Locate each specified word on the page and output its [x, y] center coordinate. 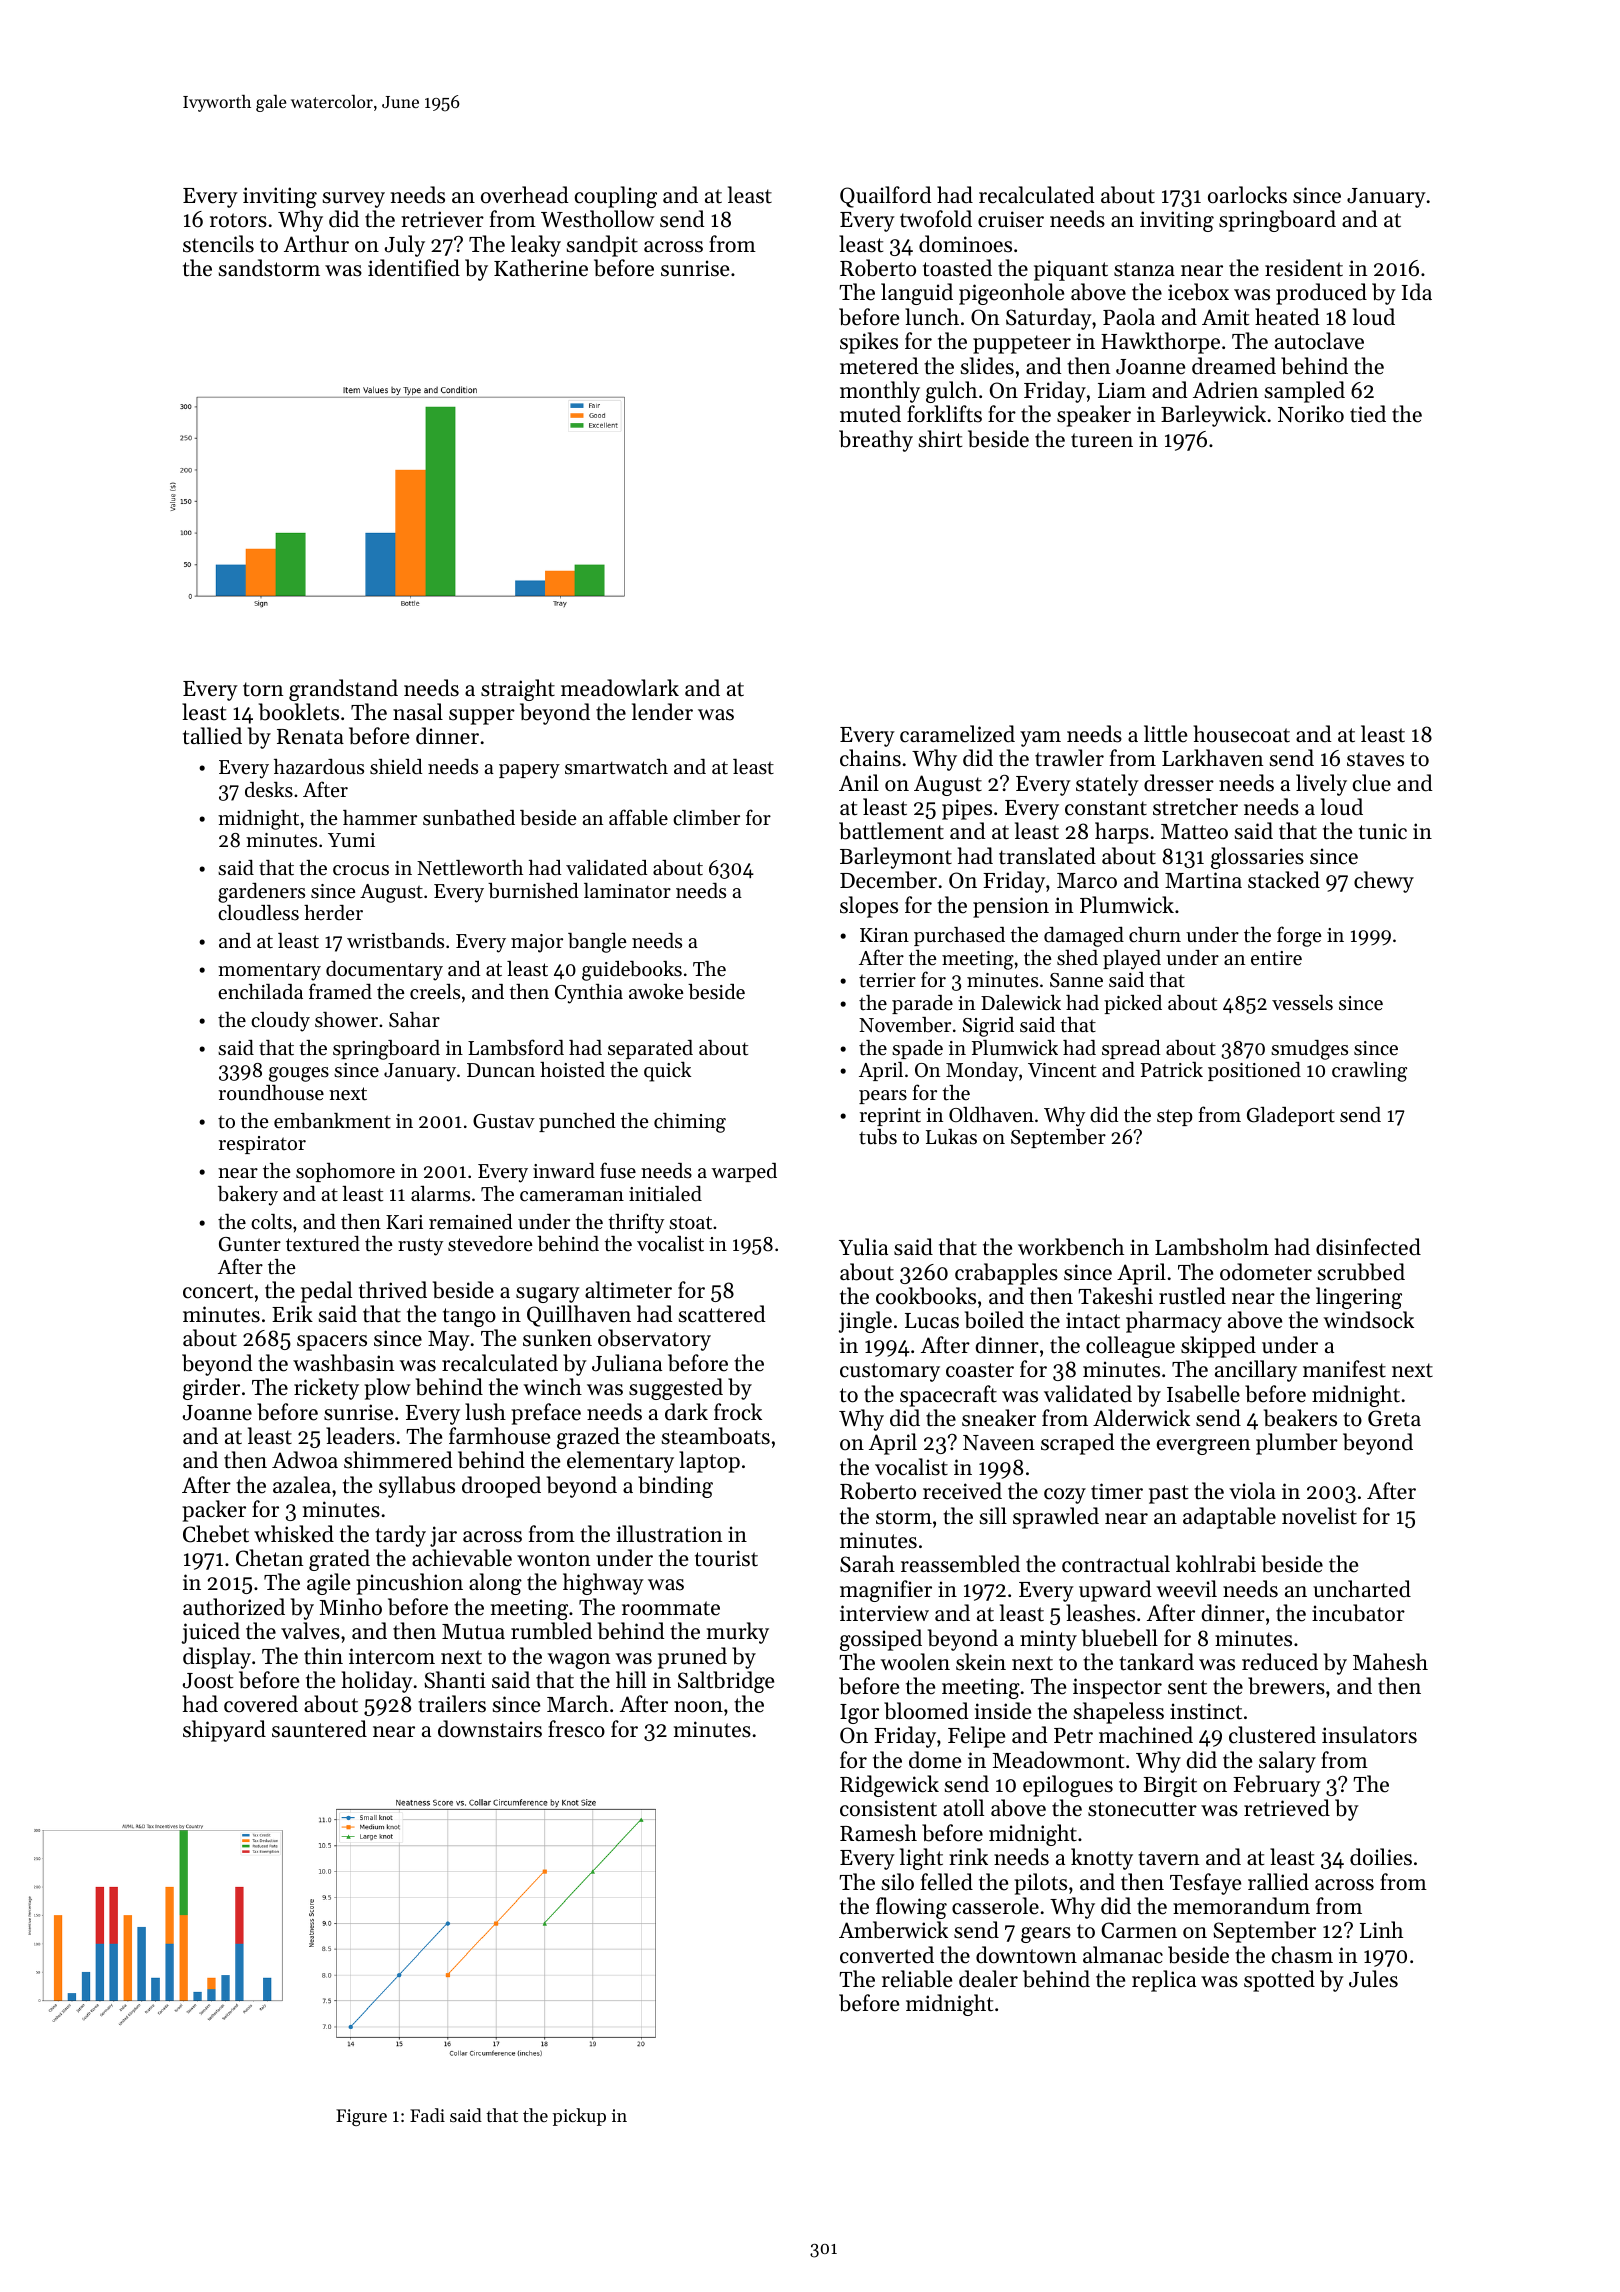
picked [1133, 1004]
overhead [525, 195]
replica [1164, 1981]
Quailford [886, 197]
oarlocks [1247, 195]
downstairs [490, 1729]
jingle [865, 1322]
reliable [917, 1979]
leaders [360, 1436]
